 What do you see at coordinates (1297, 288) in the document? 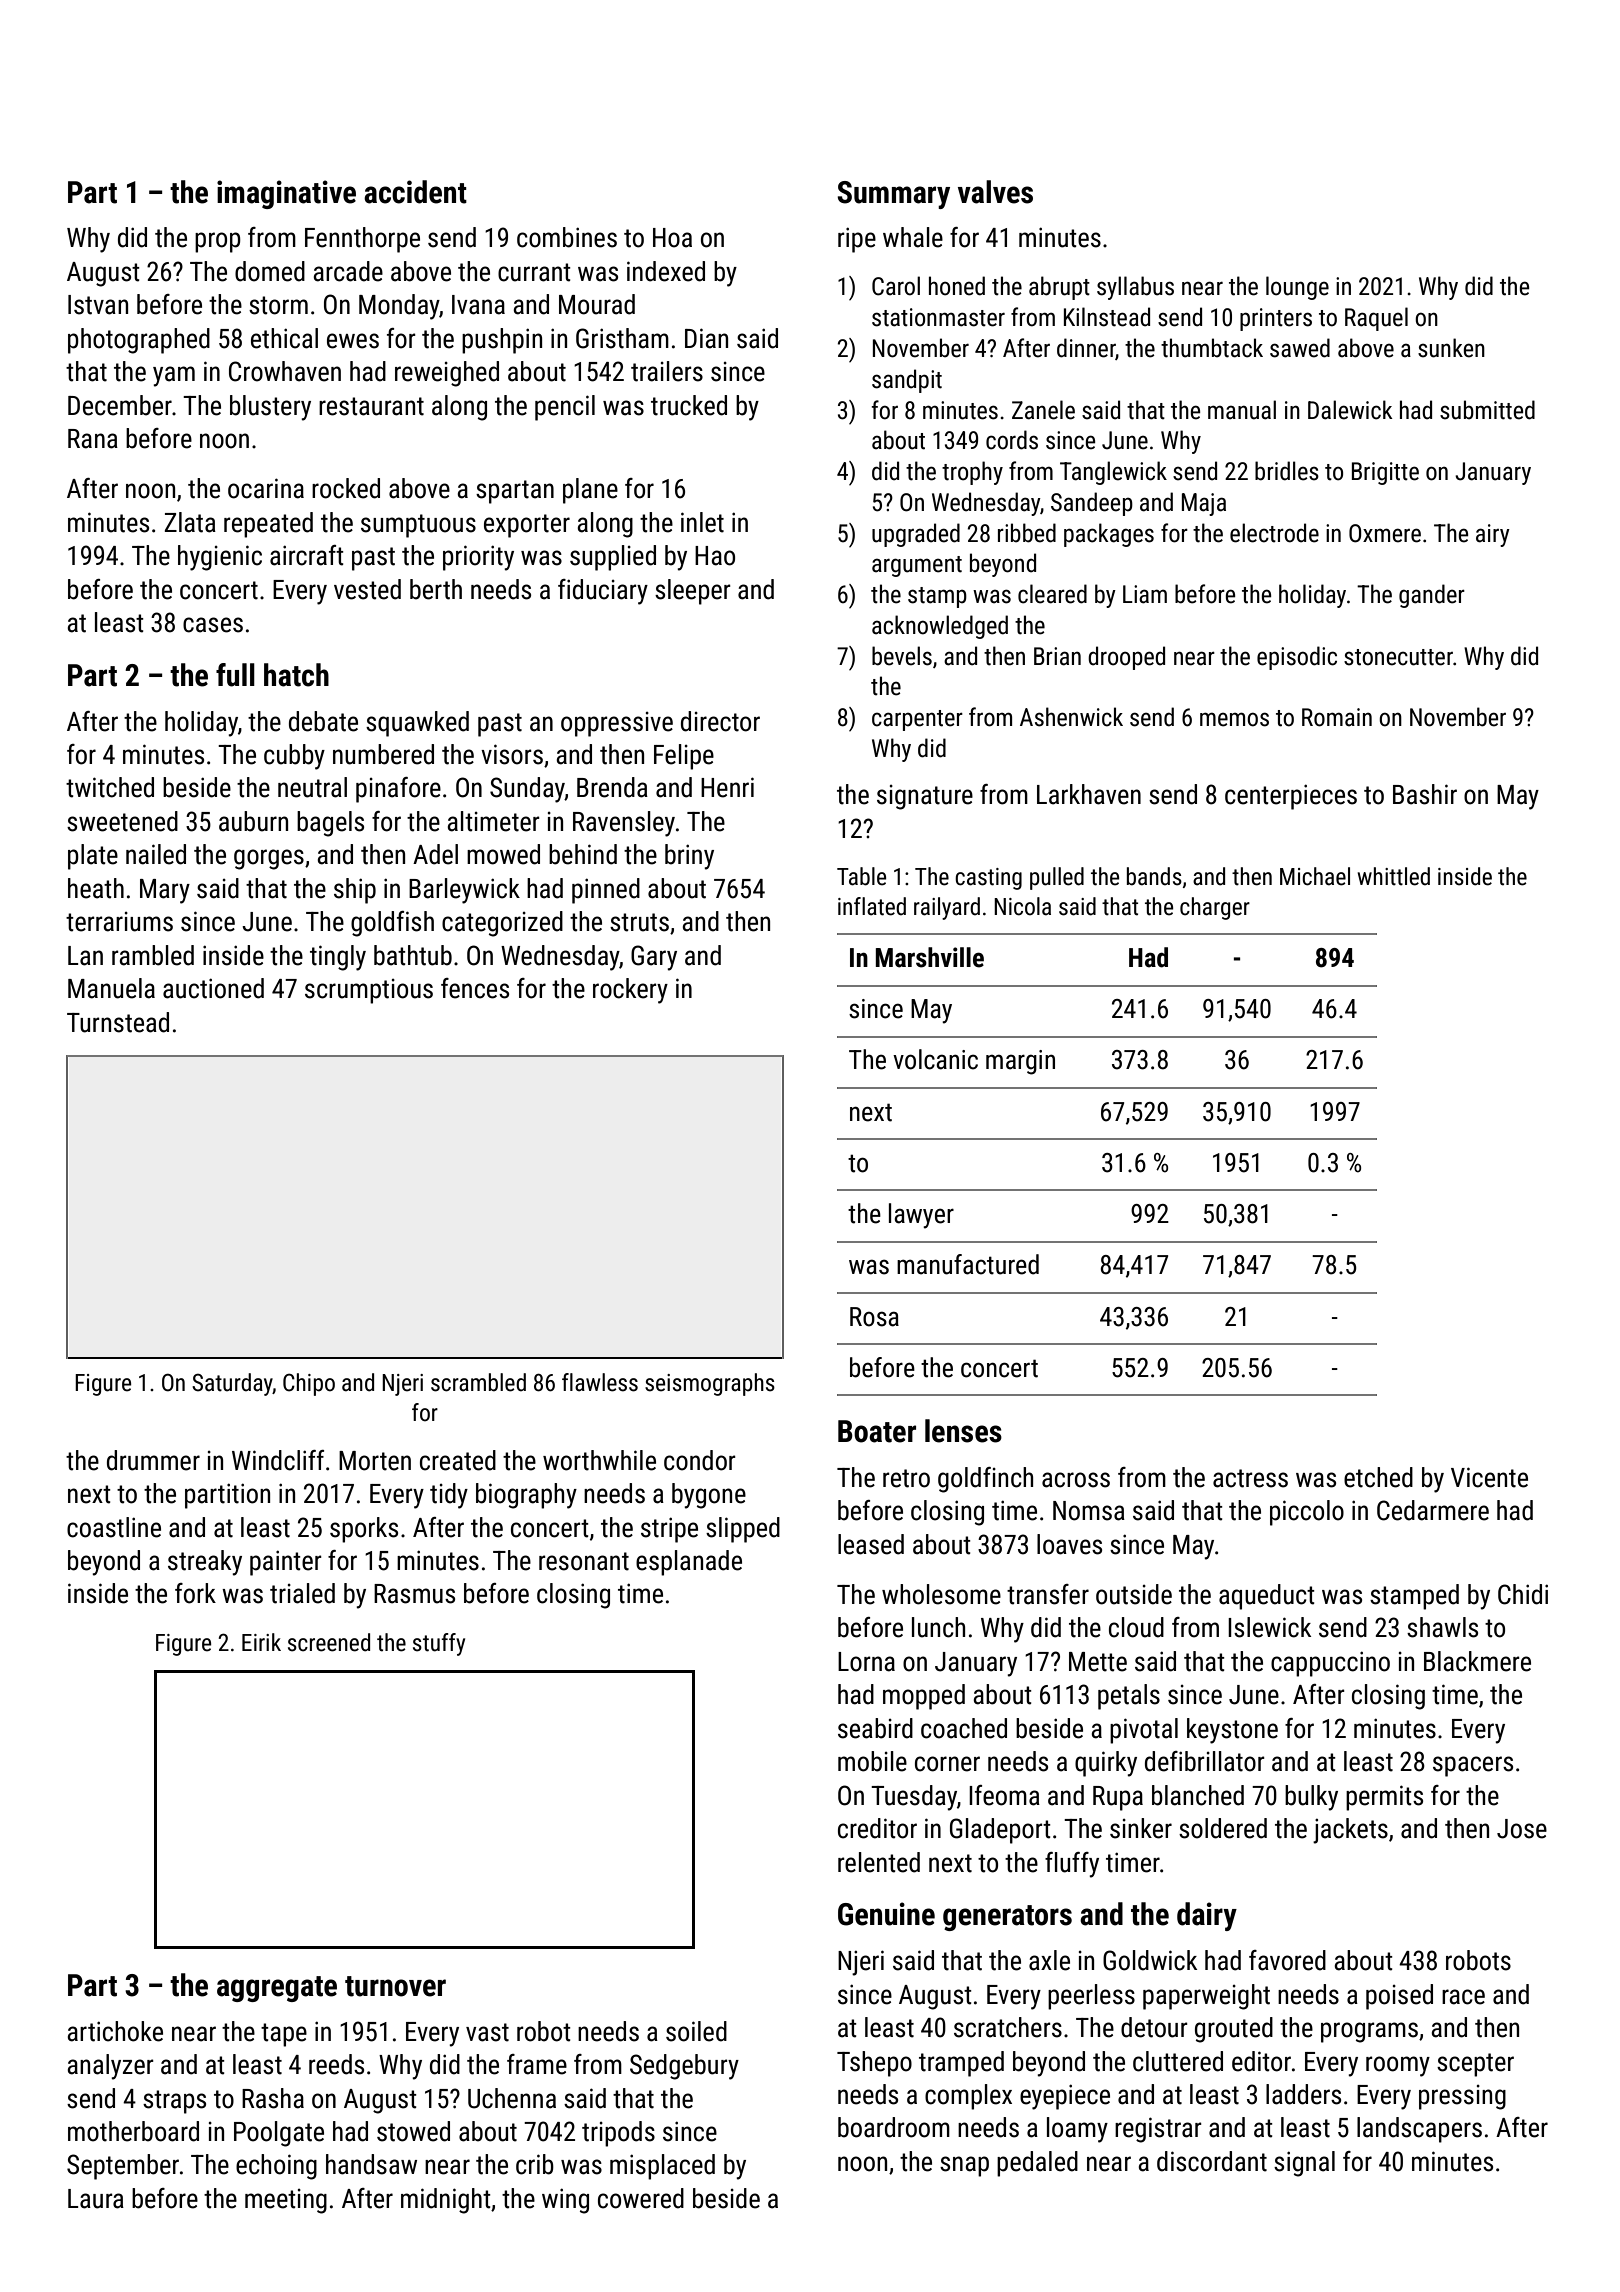
I see `lounge` at bounding box center [1297, 288].
